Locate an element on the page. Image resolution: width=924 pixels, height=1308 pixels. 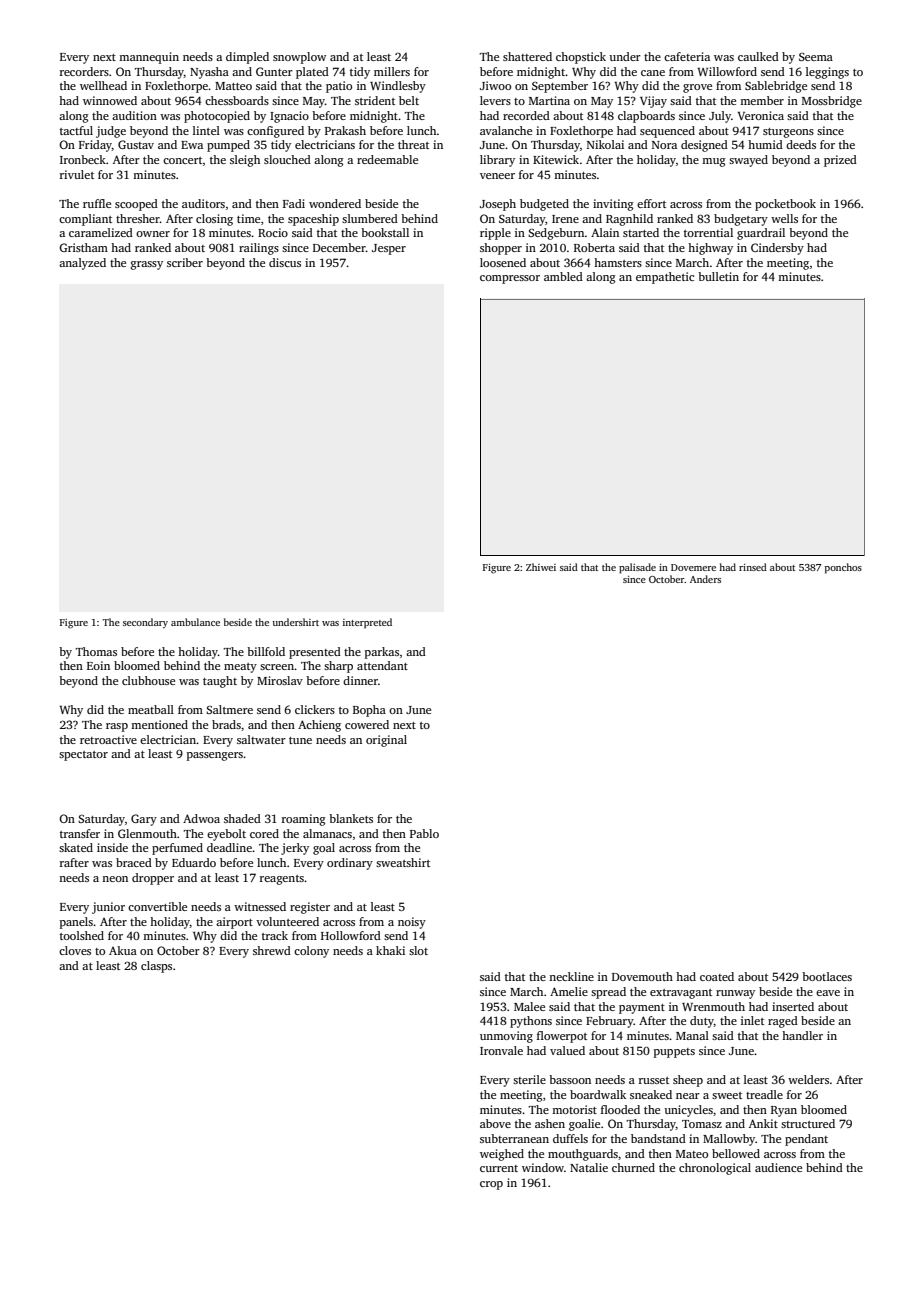
chopstick is located at coordinates (581, 58).
